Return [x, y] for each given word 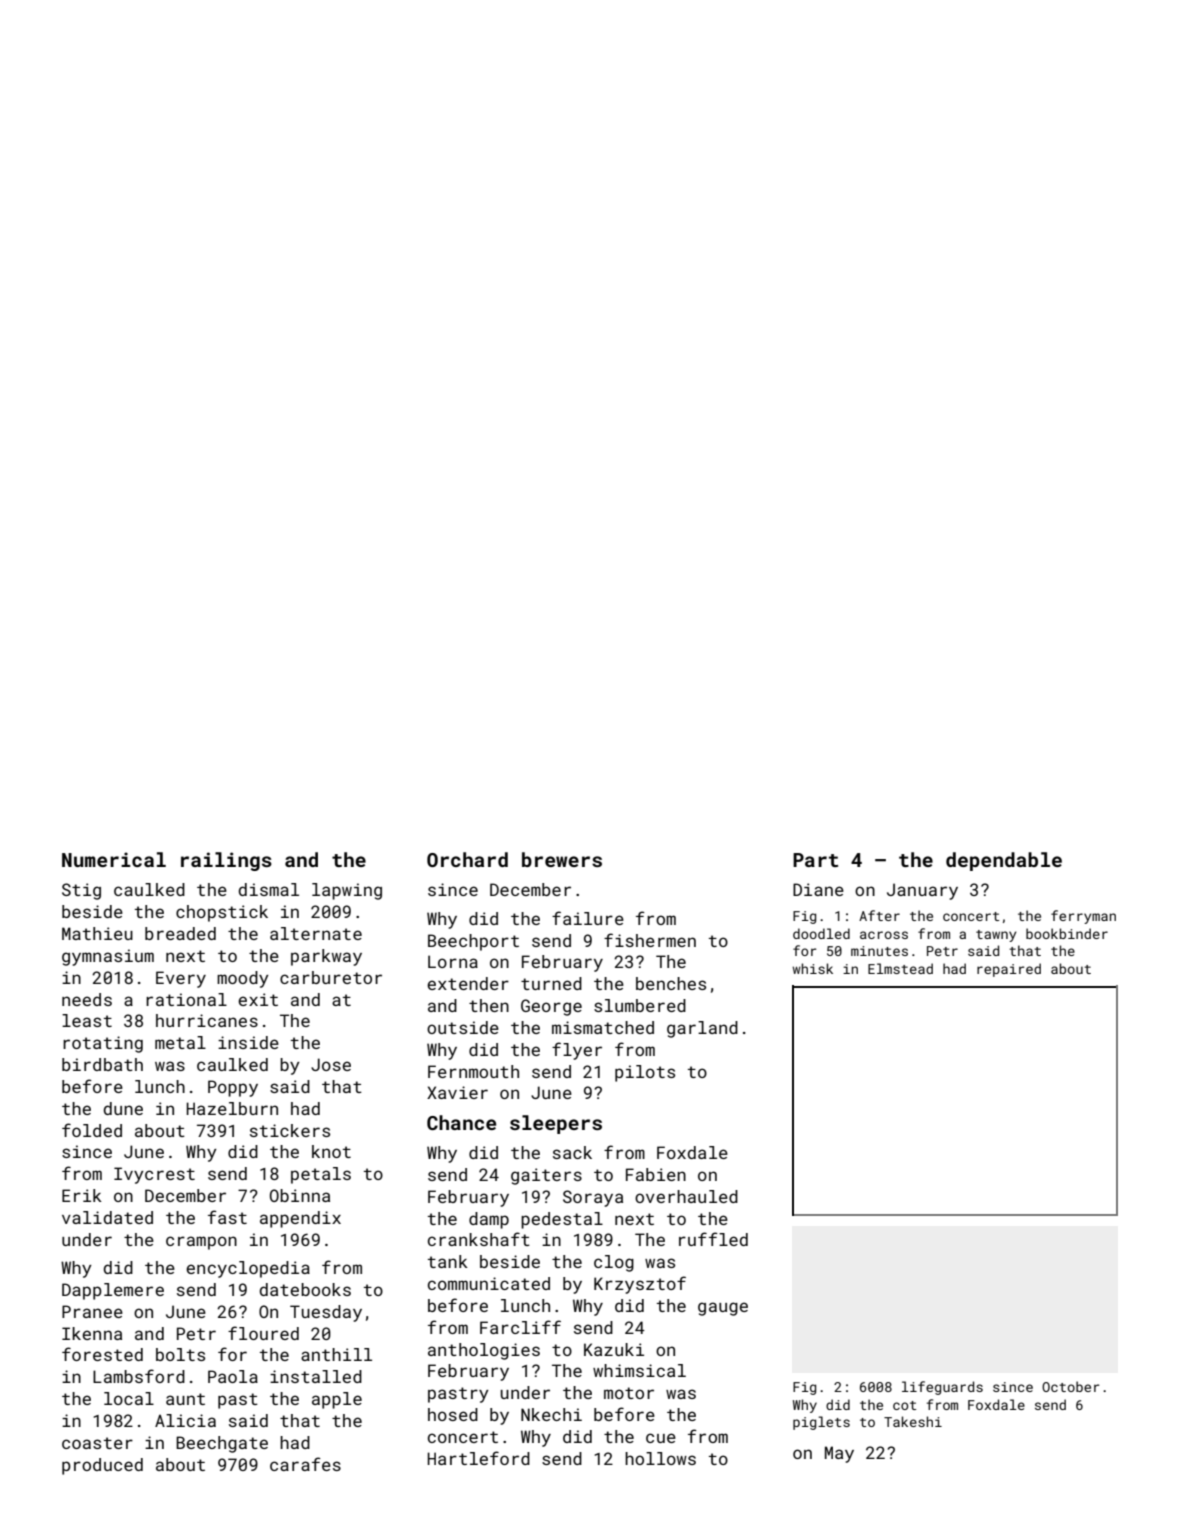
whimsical [639, 1370]
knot [331, 1151]
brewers [562, 859]
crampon [201, 1243]
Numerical [114, 859]
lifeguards [942, 1388]
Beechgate [222, 1444]
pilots [645, 1073]
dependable [1004, 861]
